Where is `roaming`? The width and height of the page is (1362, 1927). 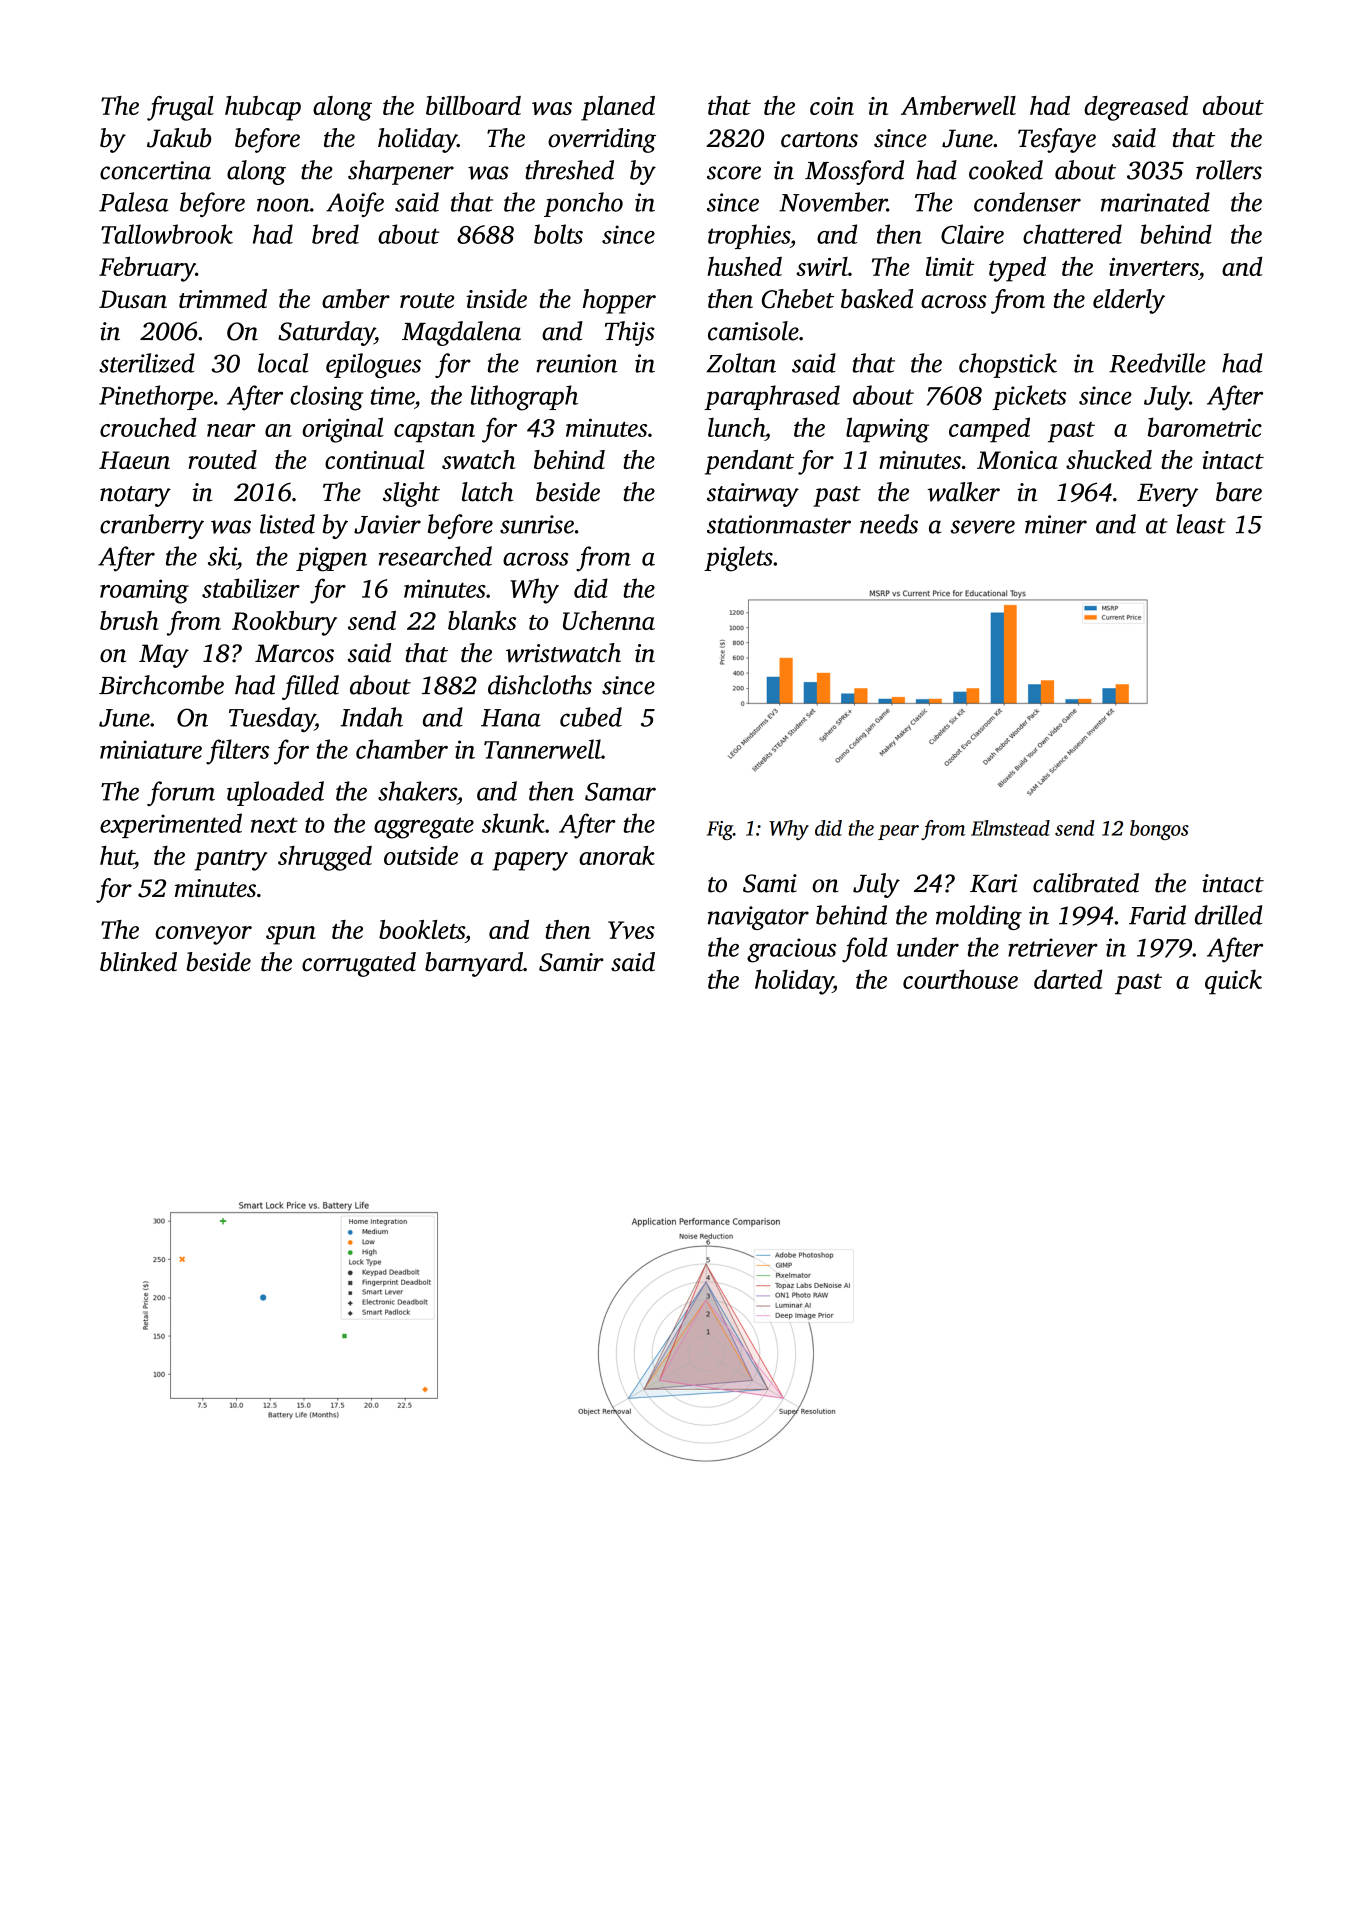 roaming is located at coordinates (144, 591).
